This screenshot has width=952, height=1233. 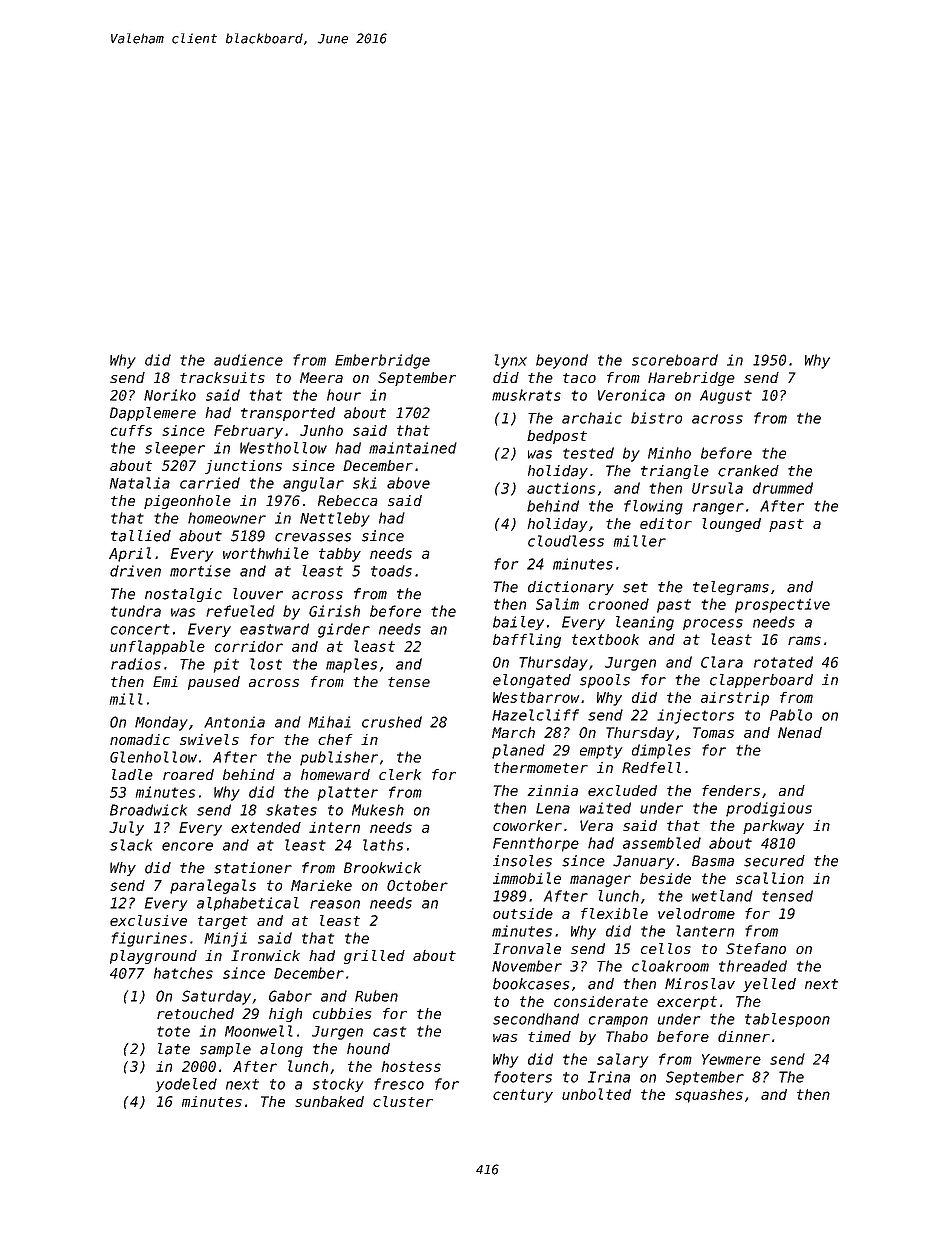 What do you see at coordinates (186, 1085) in the screenshot?
I see `yodeled` at bounding box center [186, 1085].
